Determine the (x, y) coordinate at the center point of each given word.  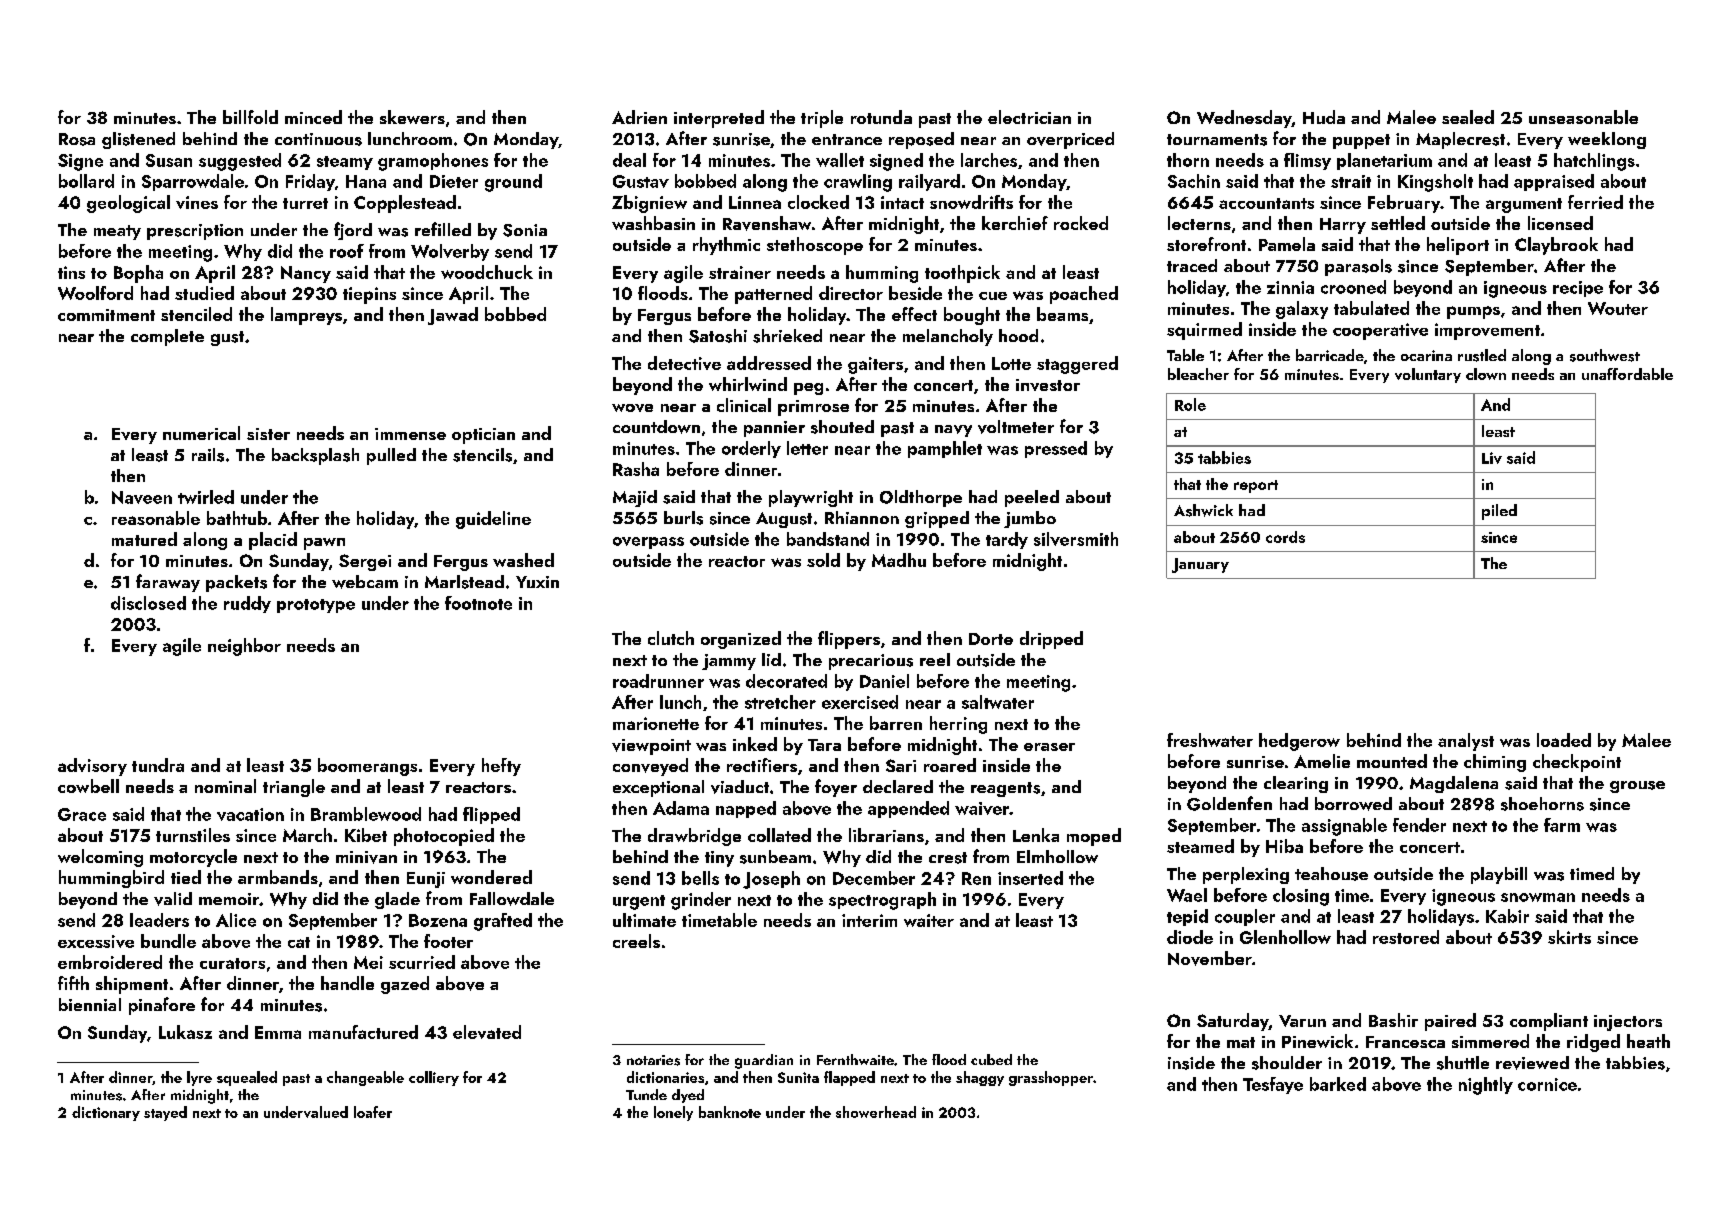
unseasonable (1583, 117)
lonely (673, 1113)
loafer (373, 1112)
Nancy (306, 274)
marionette (656, 723)
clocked (818, 202)
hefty (501, 767)
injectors (1628, 1023)
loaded (1564, 740)
